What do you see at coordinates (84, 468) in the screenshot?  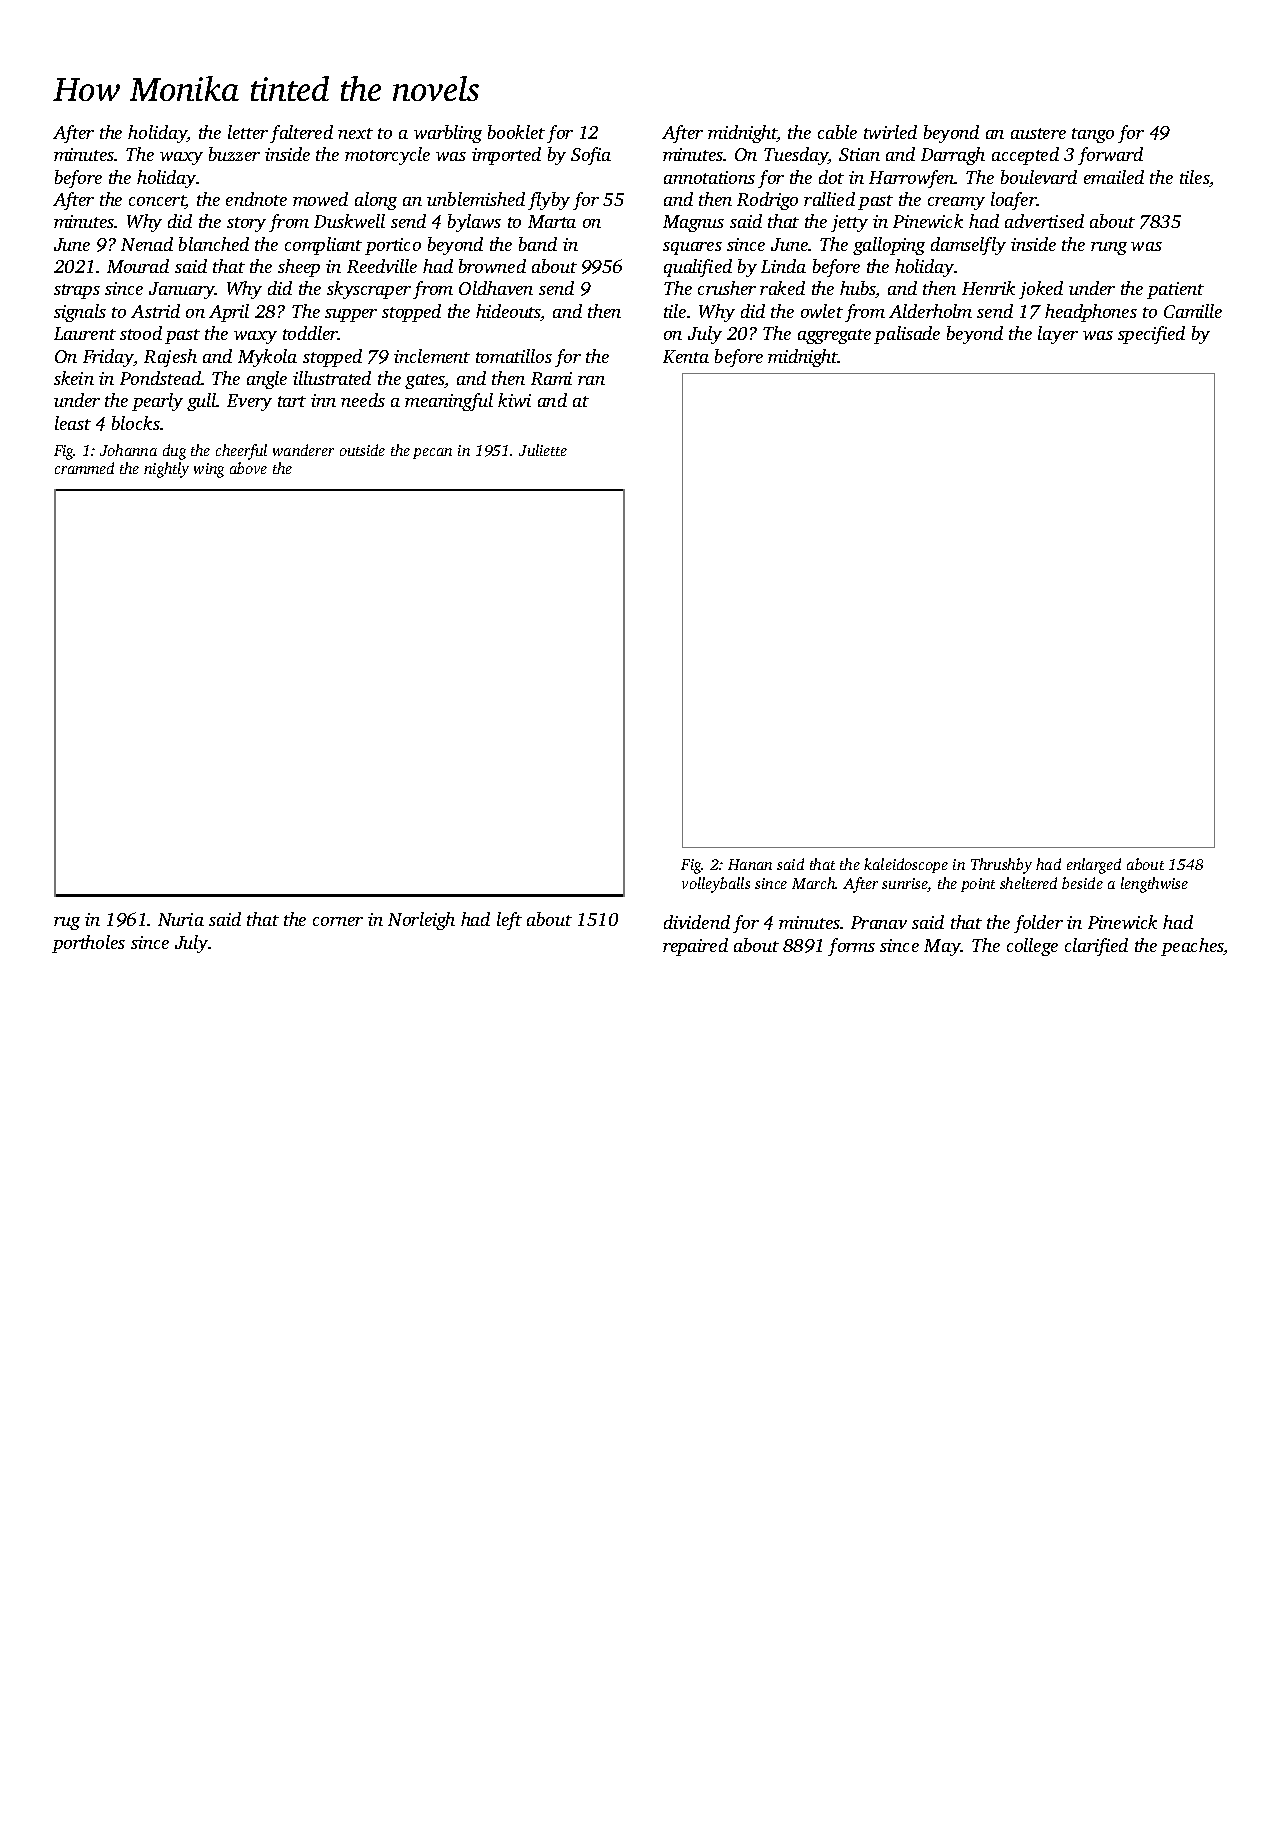 I see `crammed` at bounding box center [84, 468].
